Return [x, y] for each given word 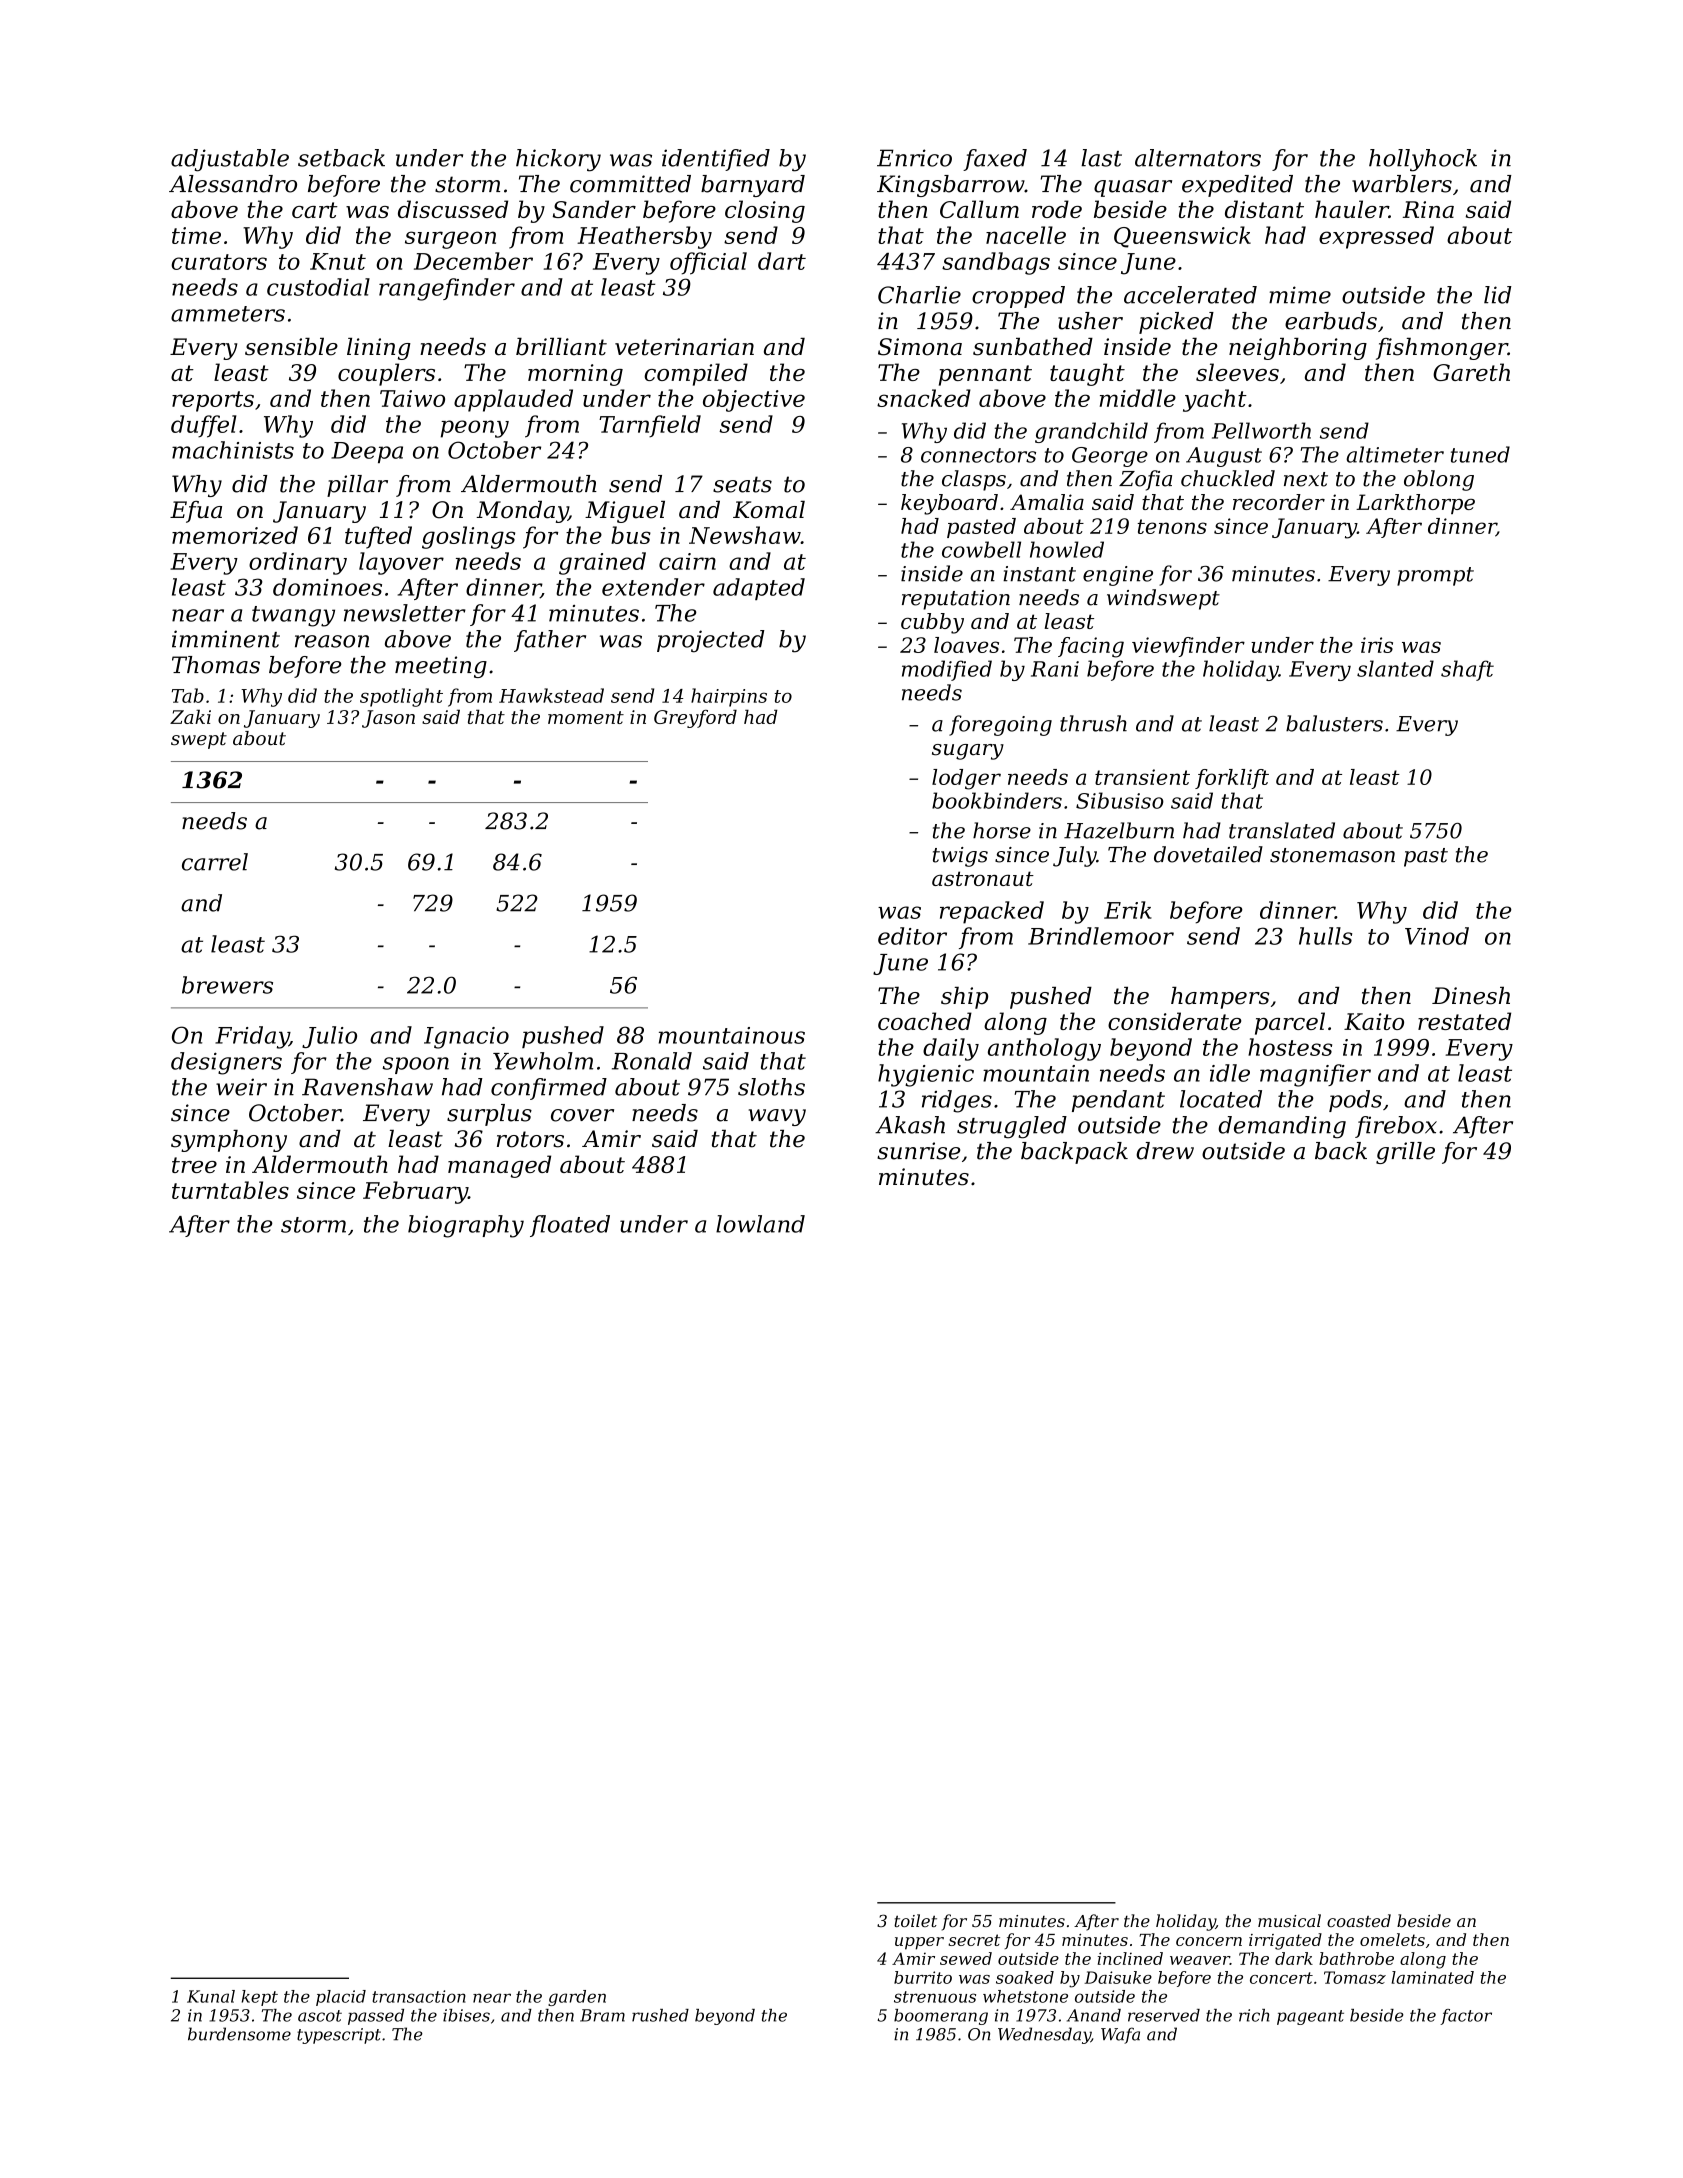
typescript [339, 2036]
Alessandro [233, 184]
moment [586, 717]
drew [1165, 1151]
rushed [660, 2015]
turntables [230, 1190]
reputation [956, 600]
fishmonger [1442, 349]
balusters [1334, 723]
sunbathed [1033, 347]
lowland [760, 1224]
